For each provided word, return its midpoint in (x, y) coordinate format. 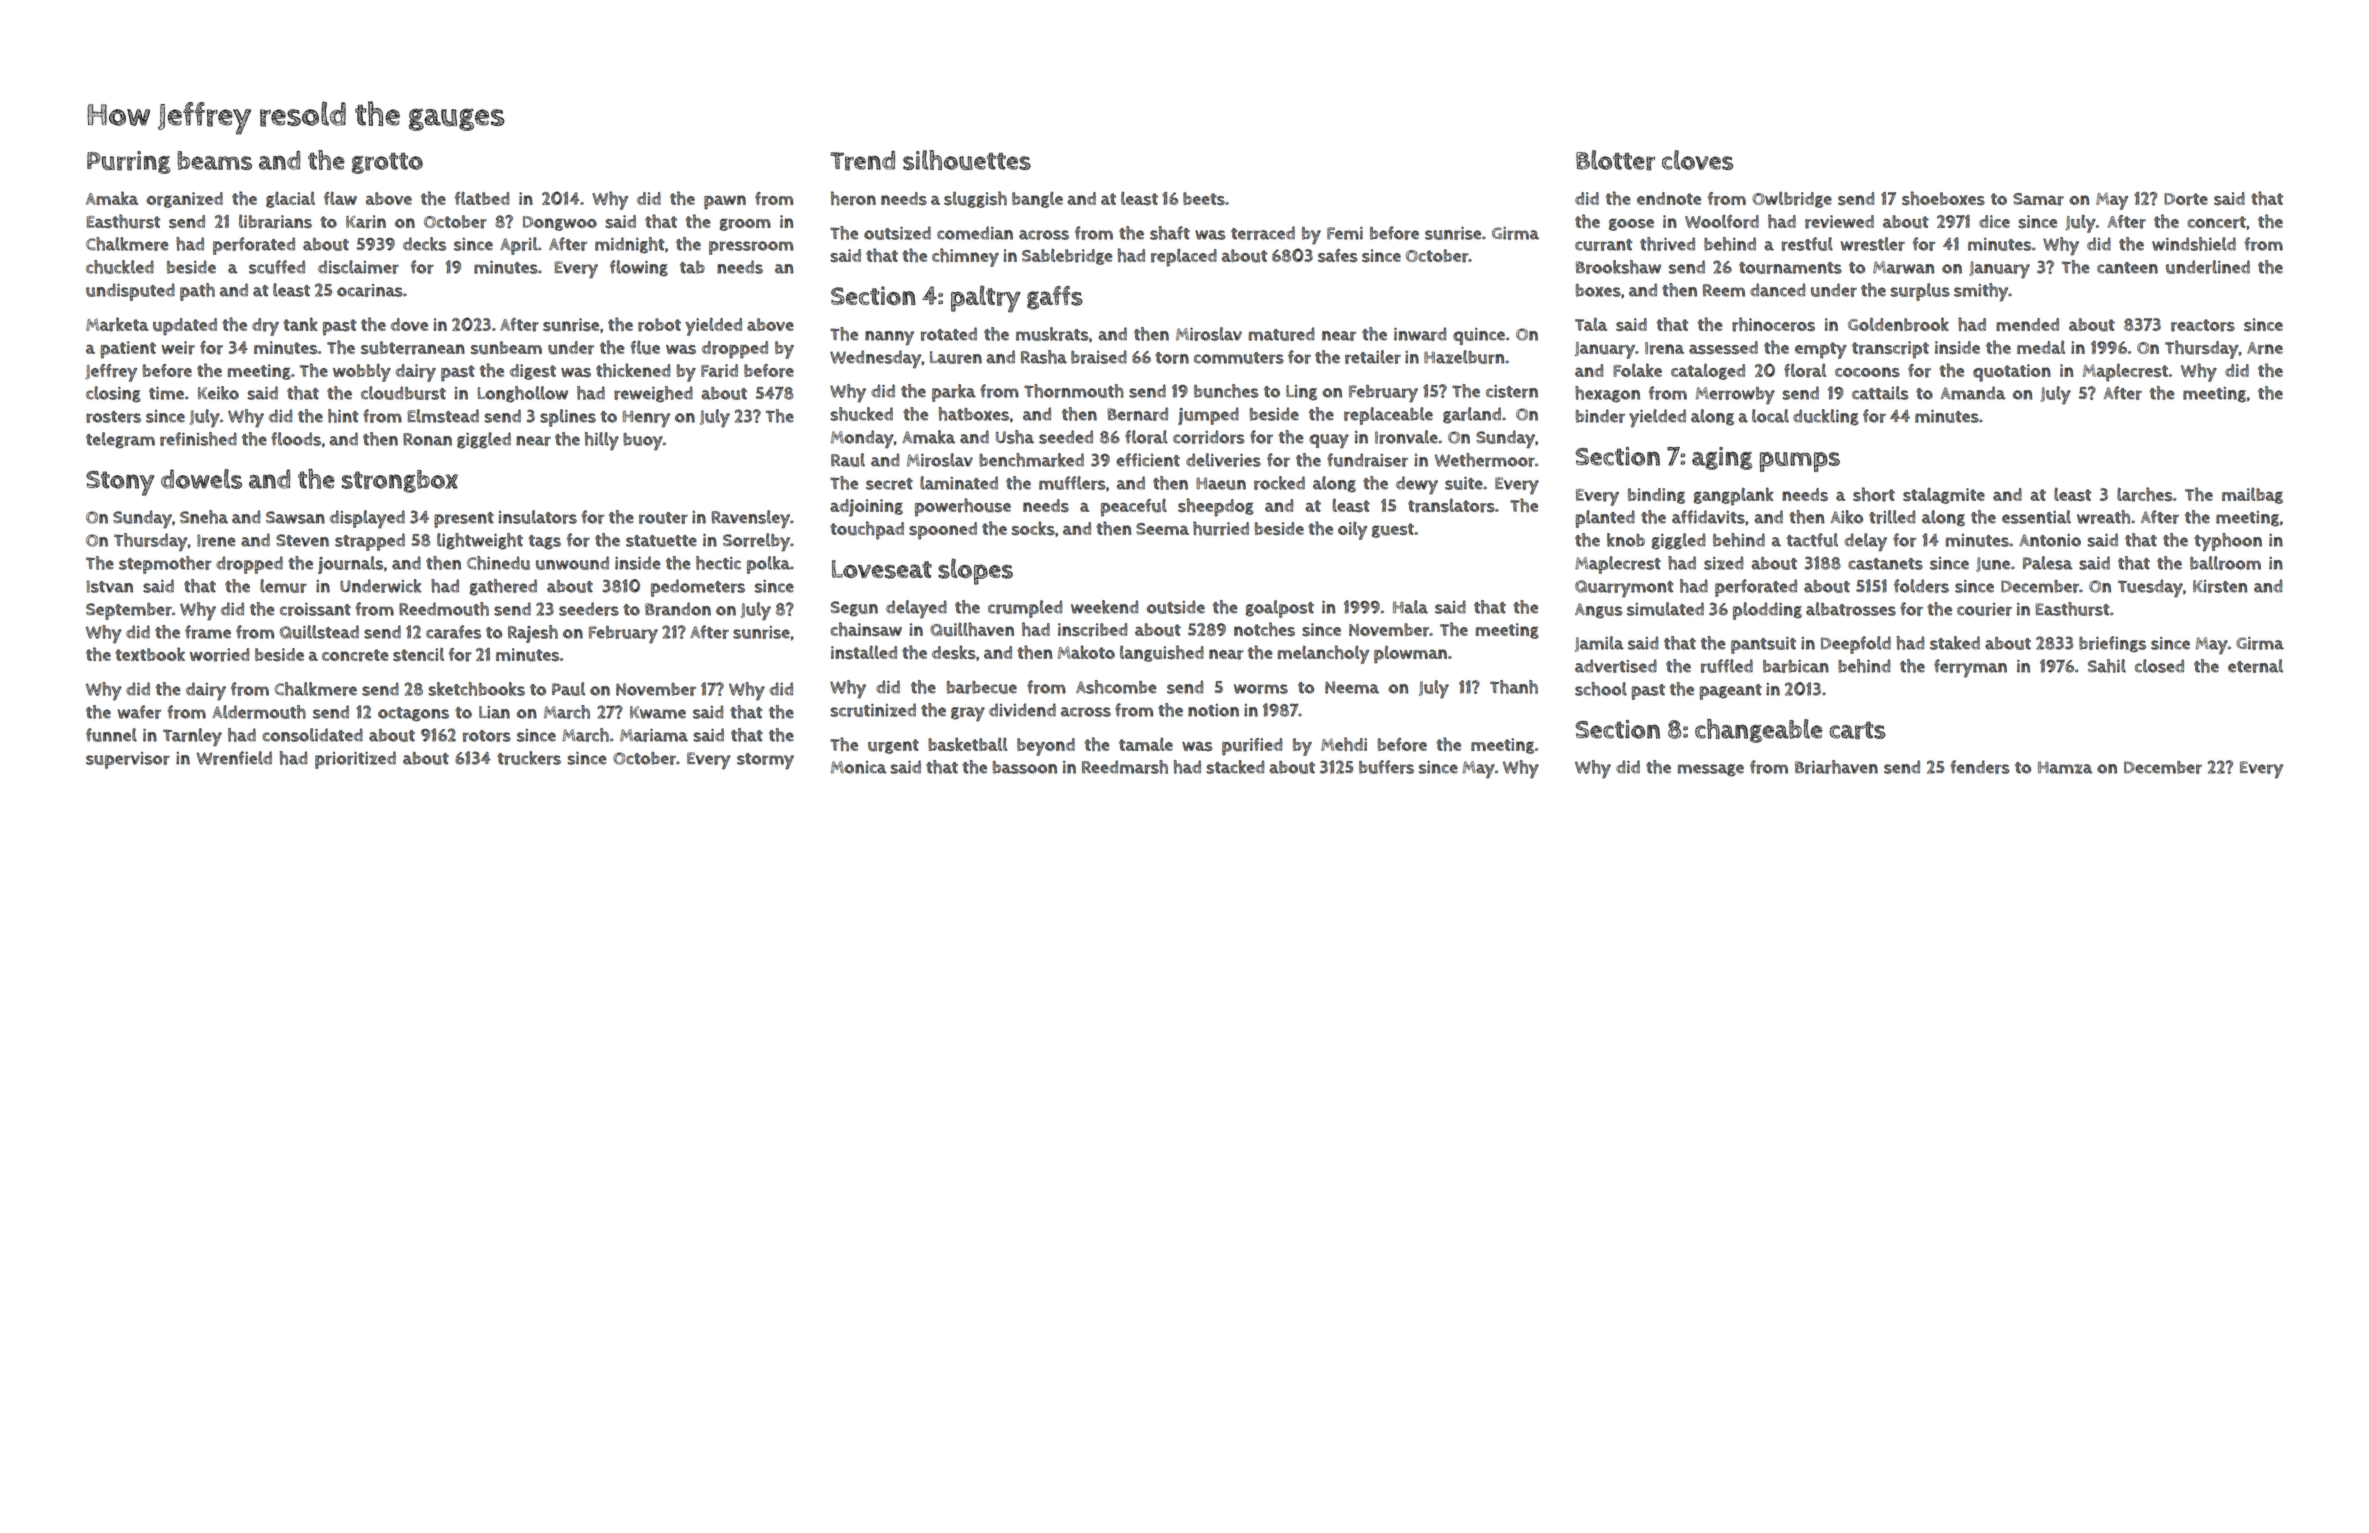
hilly (602, 441)
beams (214, 160)
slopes (975, 571)
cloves (1697, 160)
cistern (1512, 391)
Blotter (1615, 160)
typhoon (2228, 542)
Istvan (110, 586)
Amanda (1973, 393)
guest (1393, 530)
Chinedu (498, 563)
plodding (1767, 611)
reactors (2203, 325)
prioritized (355, 760)
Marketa (117, 324)
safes (1338, 255)
